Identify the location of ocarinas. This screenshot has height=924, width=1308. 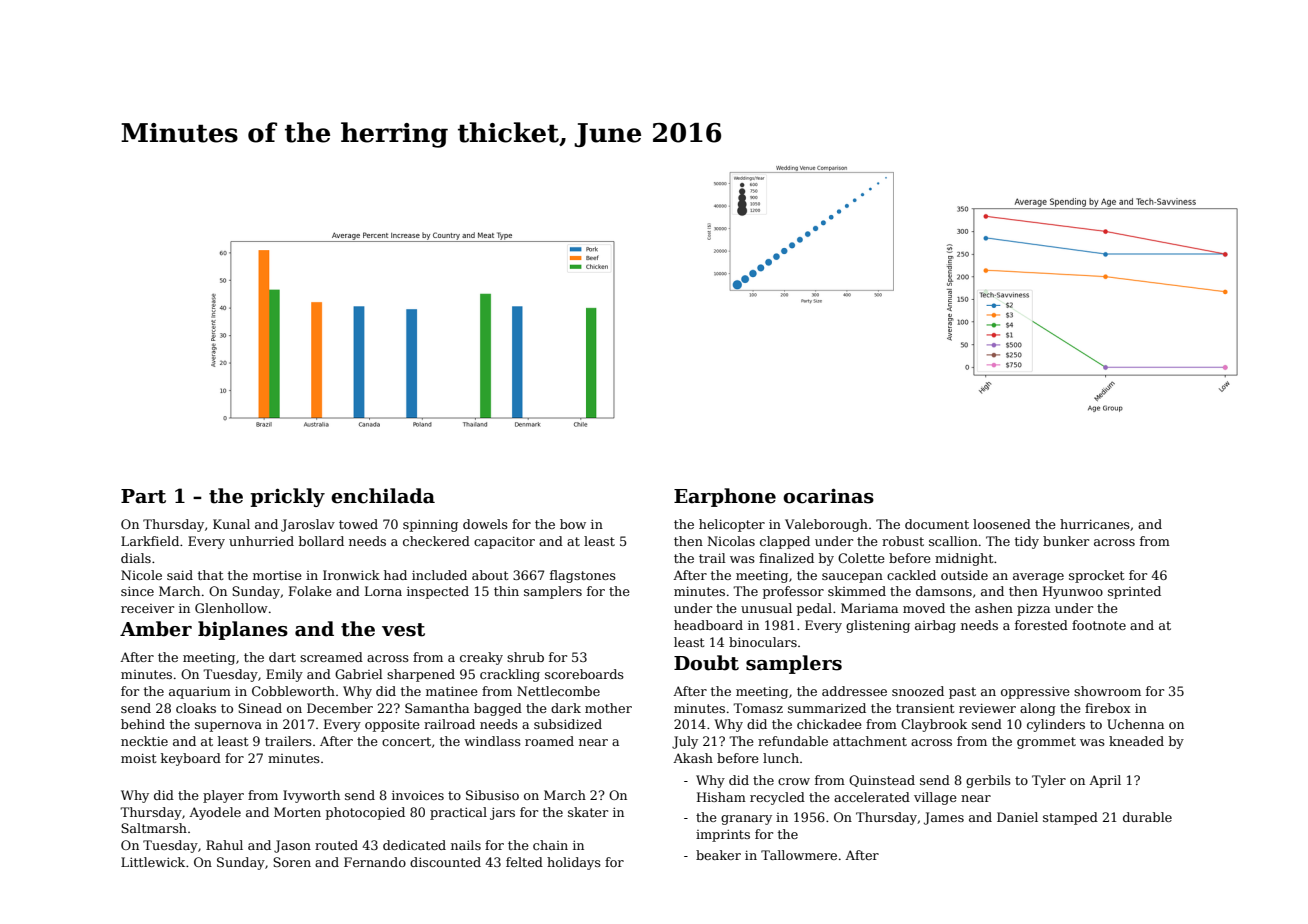
(828, 496).
